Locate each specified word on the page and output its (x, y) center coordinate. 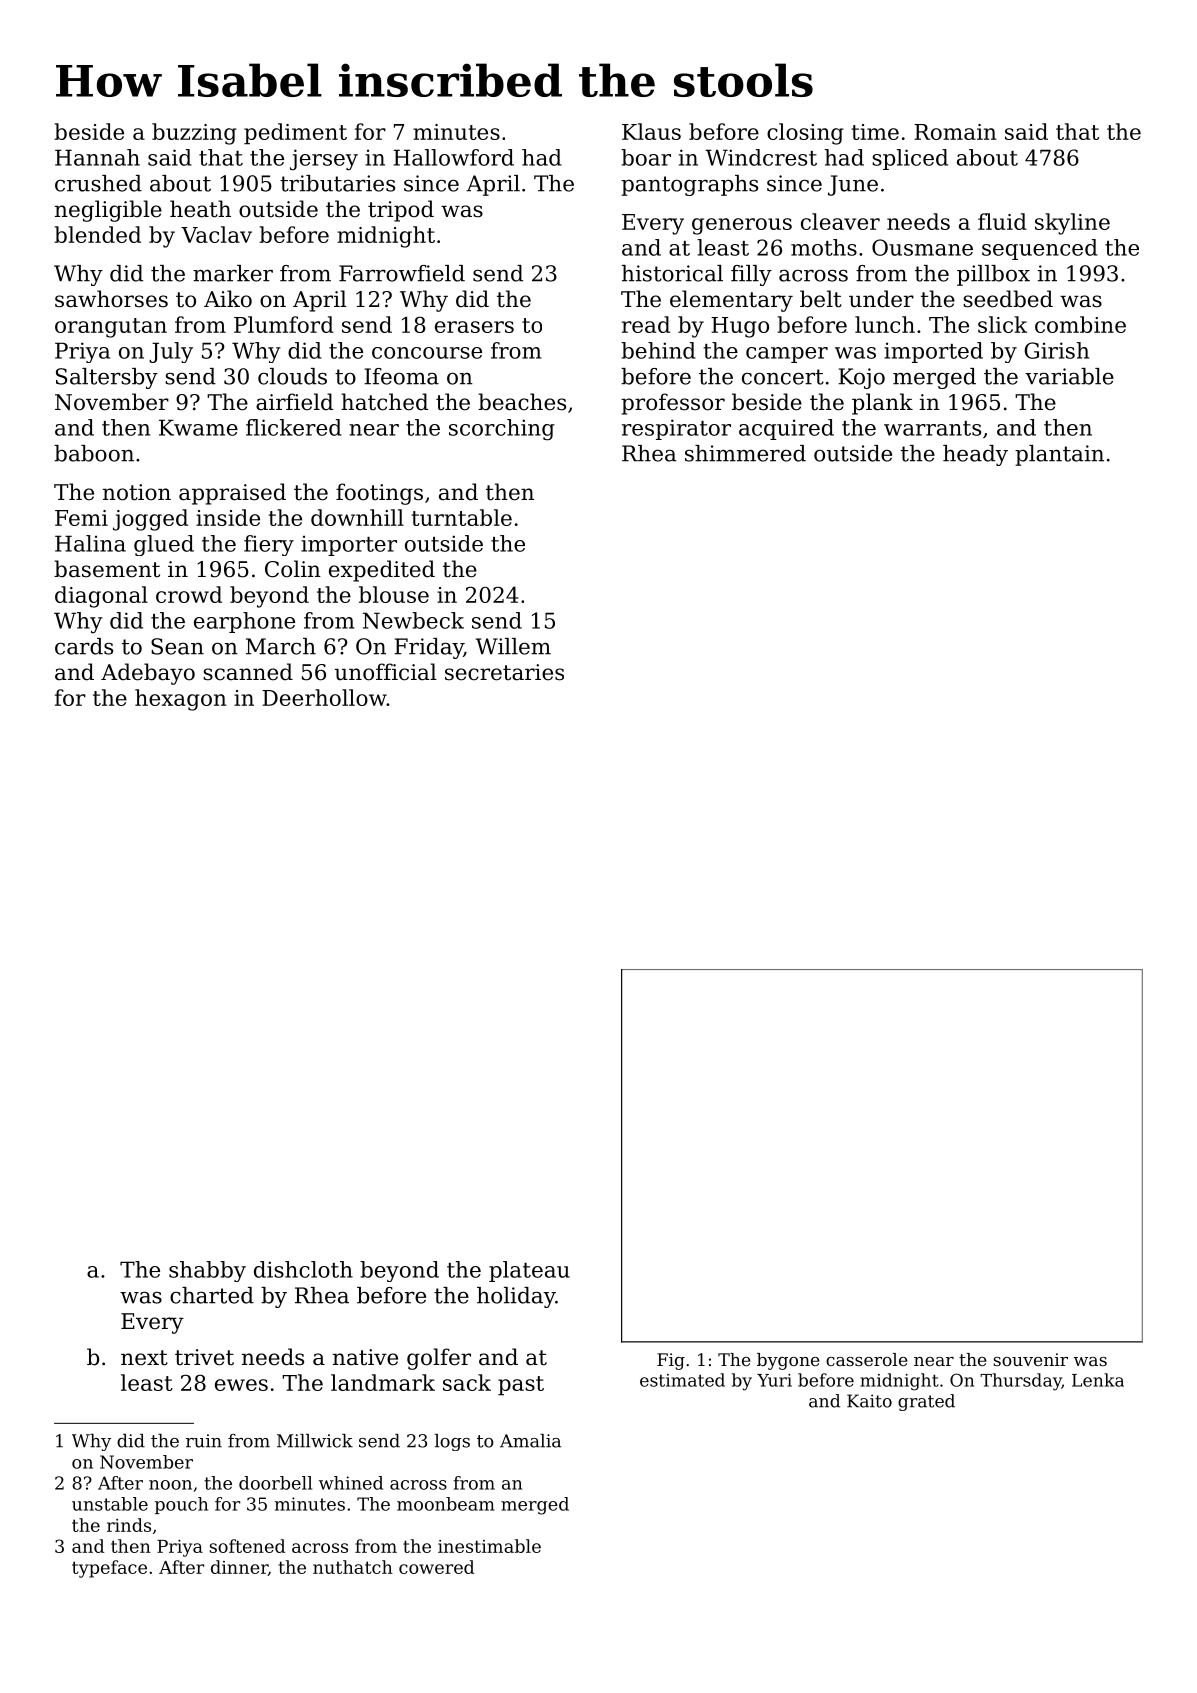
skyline (1072, 224)
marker (233, 273)
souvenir (1030, 1359)
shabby (207, 1271)
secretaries (504, 672)
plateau (529, 1271)
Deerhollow (324, 697)
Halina (90, 543)
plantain (1059, 455)
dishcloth (303, 1269)
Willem (513, 646)
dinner (239, 1568)
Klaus (651, 131)
